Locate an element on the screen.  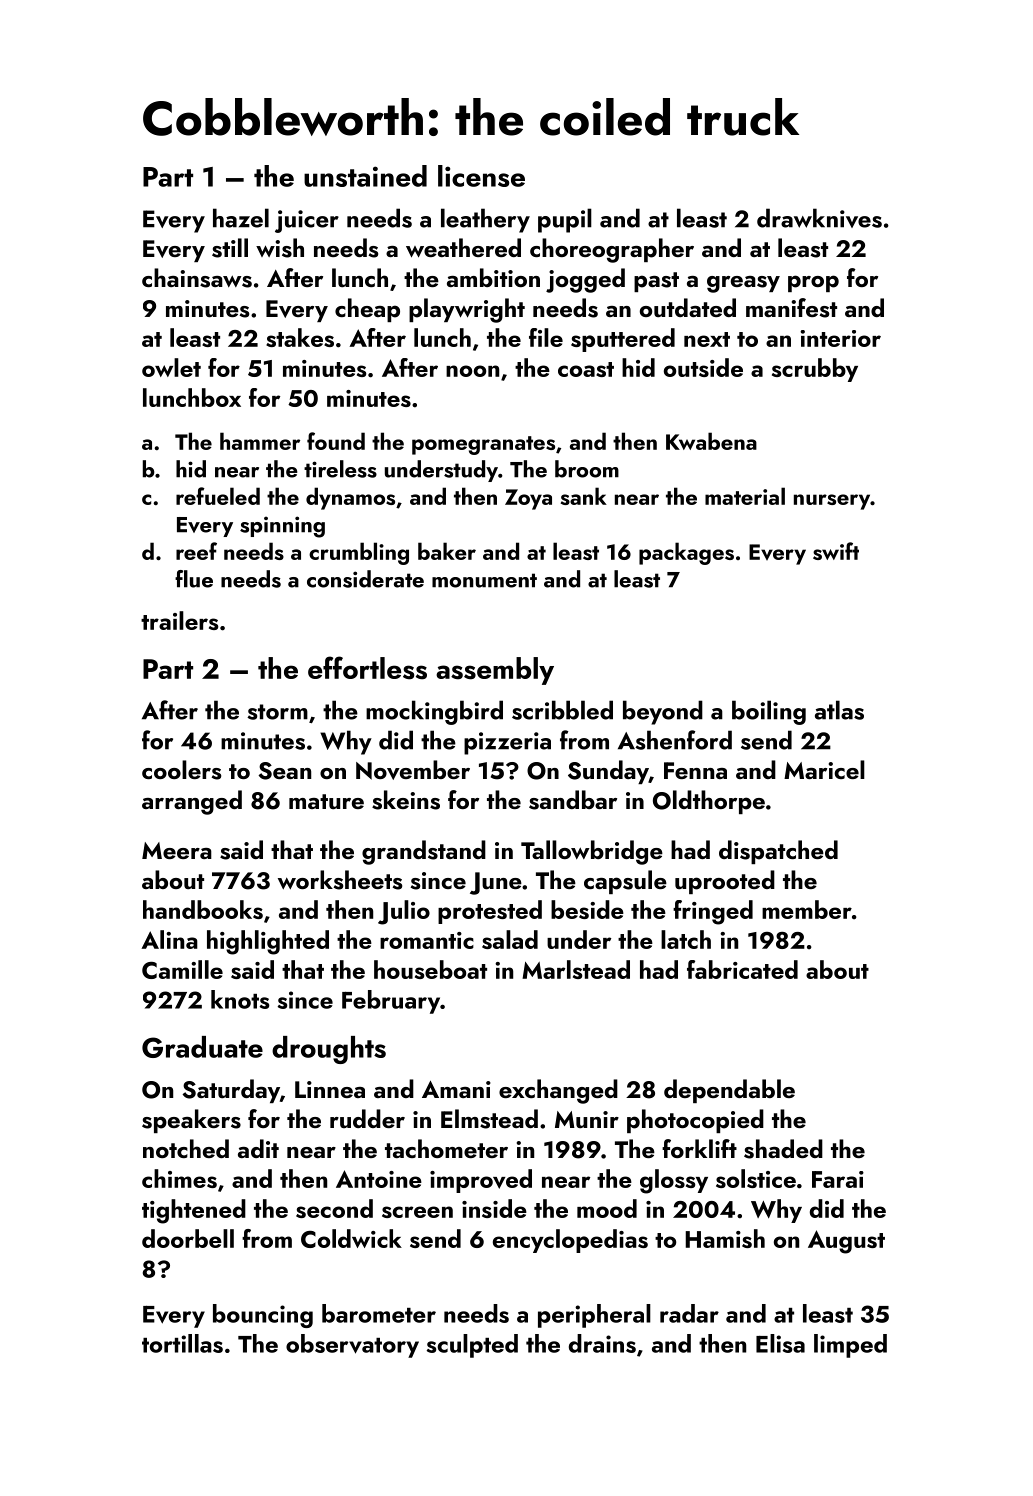
broom is located at coordinates (587, 469).
